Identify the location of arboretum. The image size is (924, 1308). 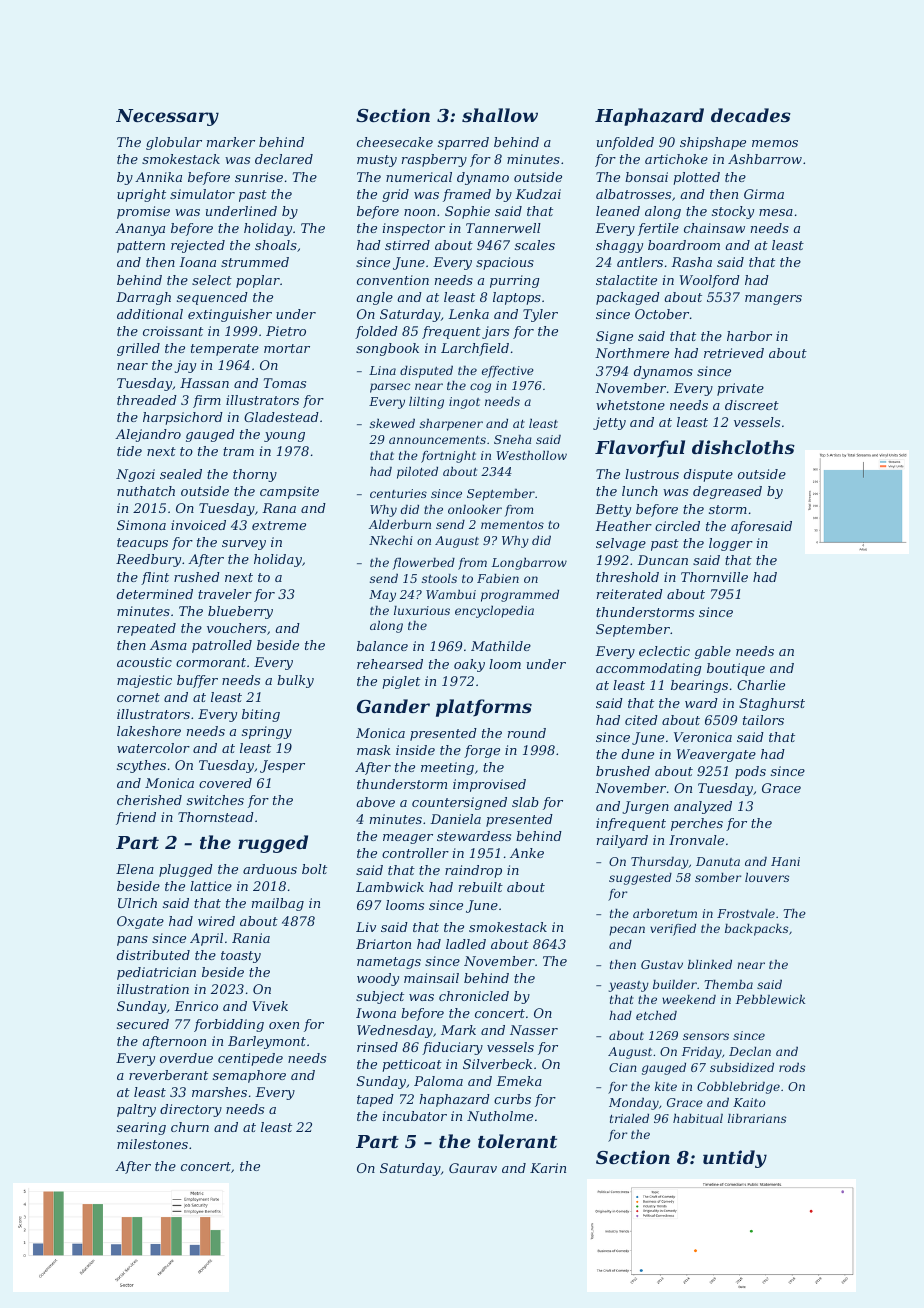
(665, 913).
